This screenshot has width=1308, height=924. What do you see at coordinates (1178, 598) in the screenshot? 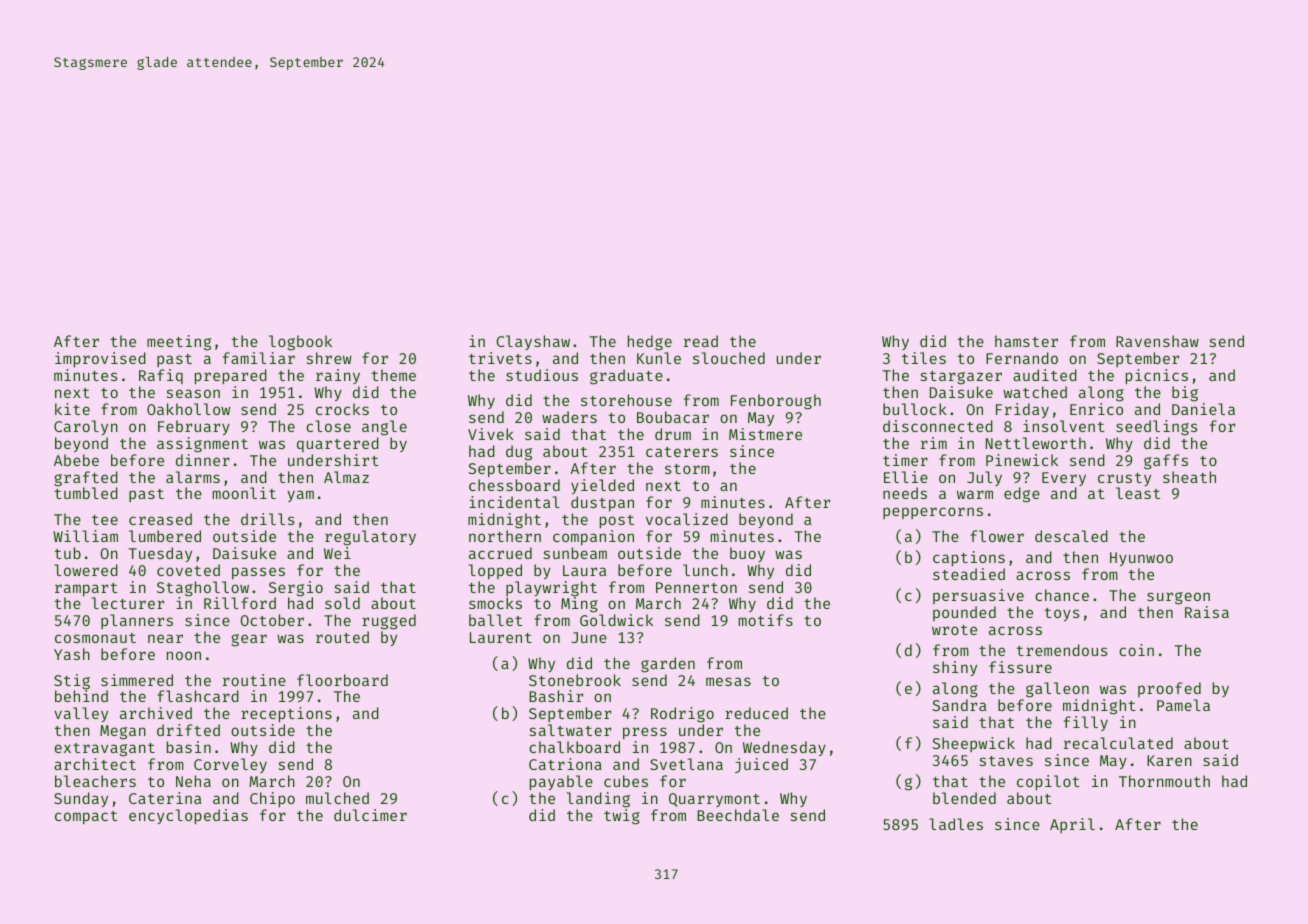
I see `surgeon` at bounding box center [1178, 598].
